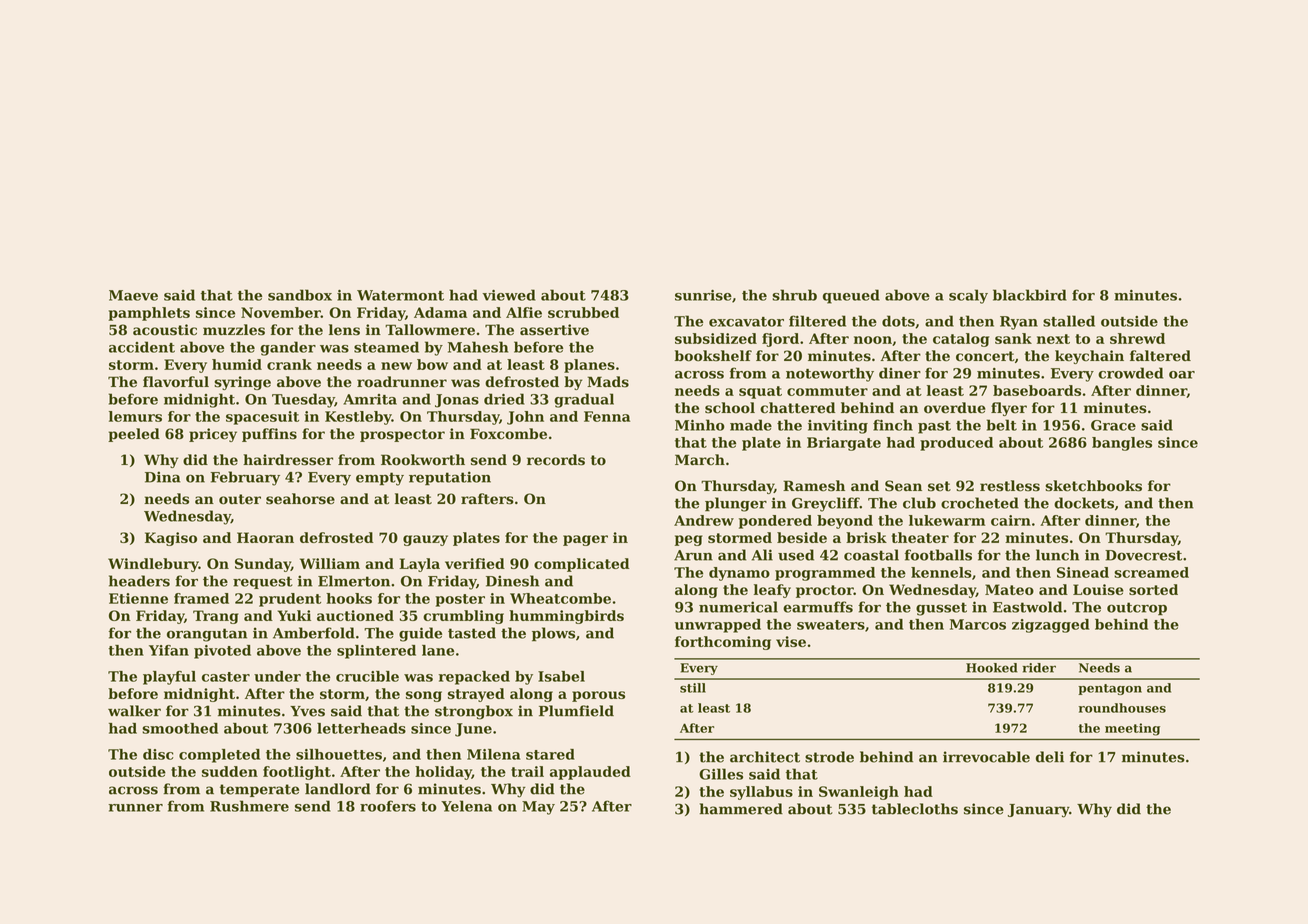 The width and height of the document is (1308, 924). I want to click on roofers, so click(388, 806).
